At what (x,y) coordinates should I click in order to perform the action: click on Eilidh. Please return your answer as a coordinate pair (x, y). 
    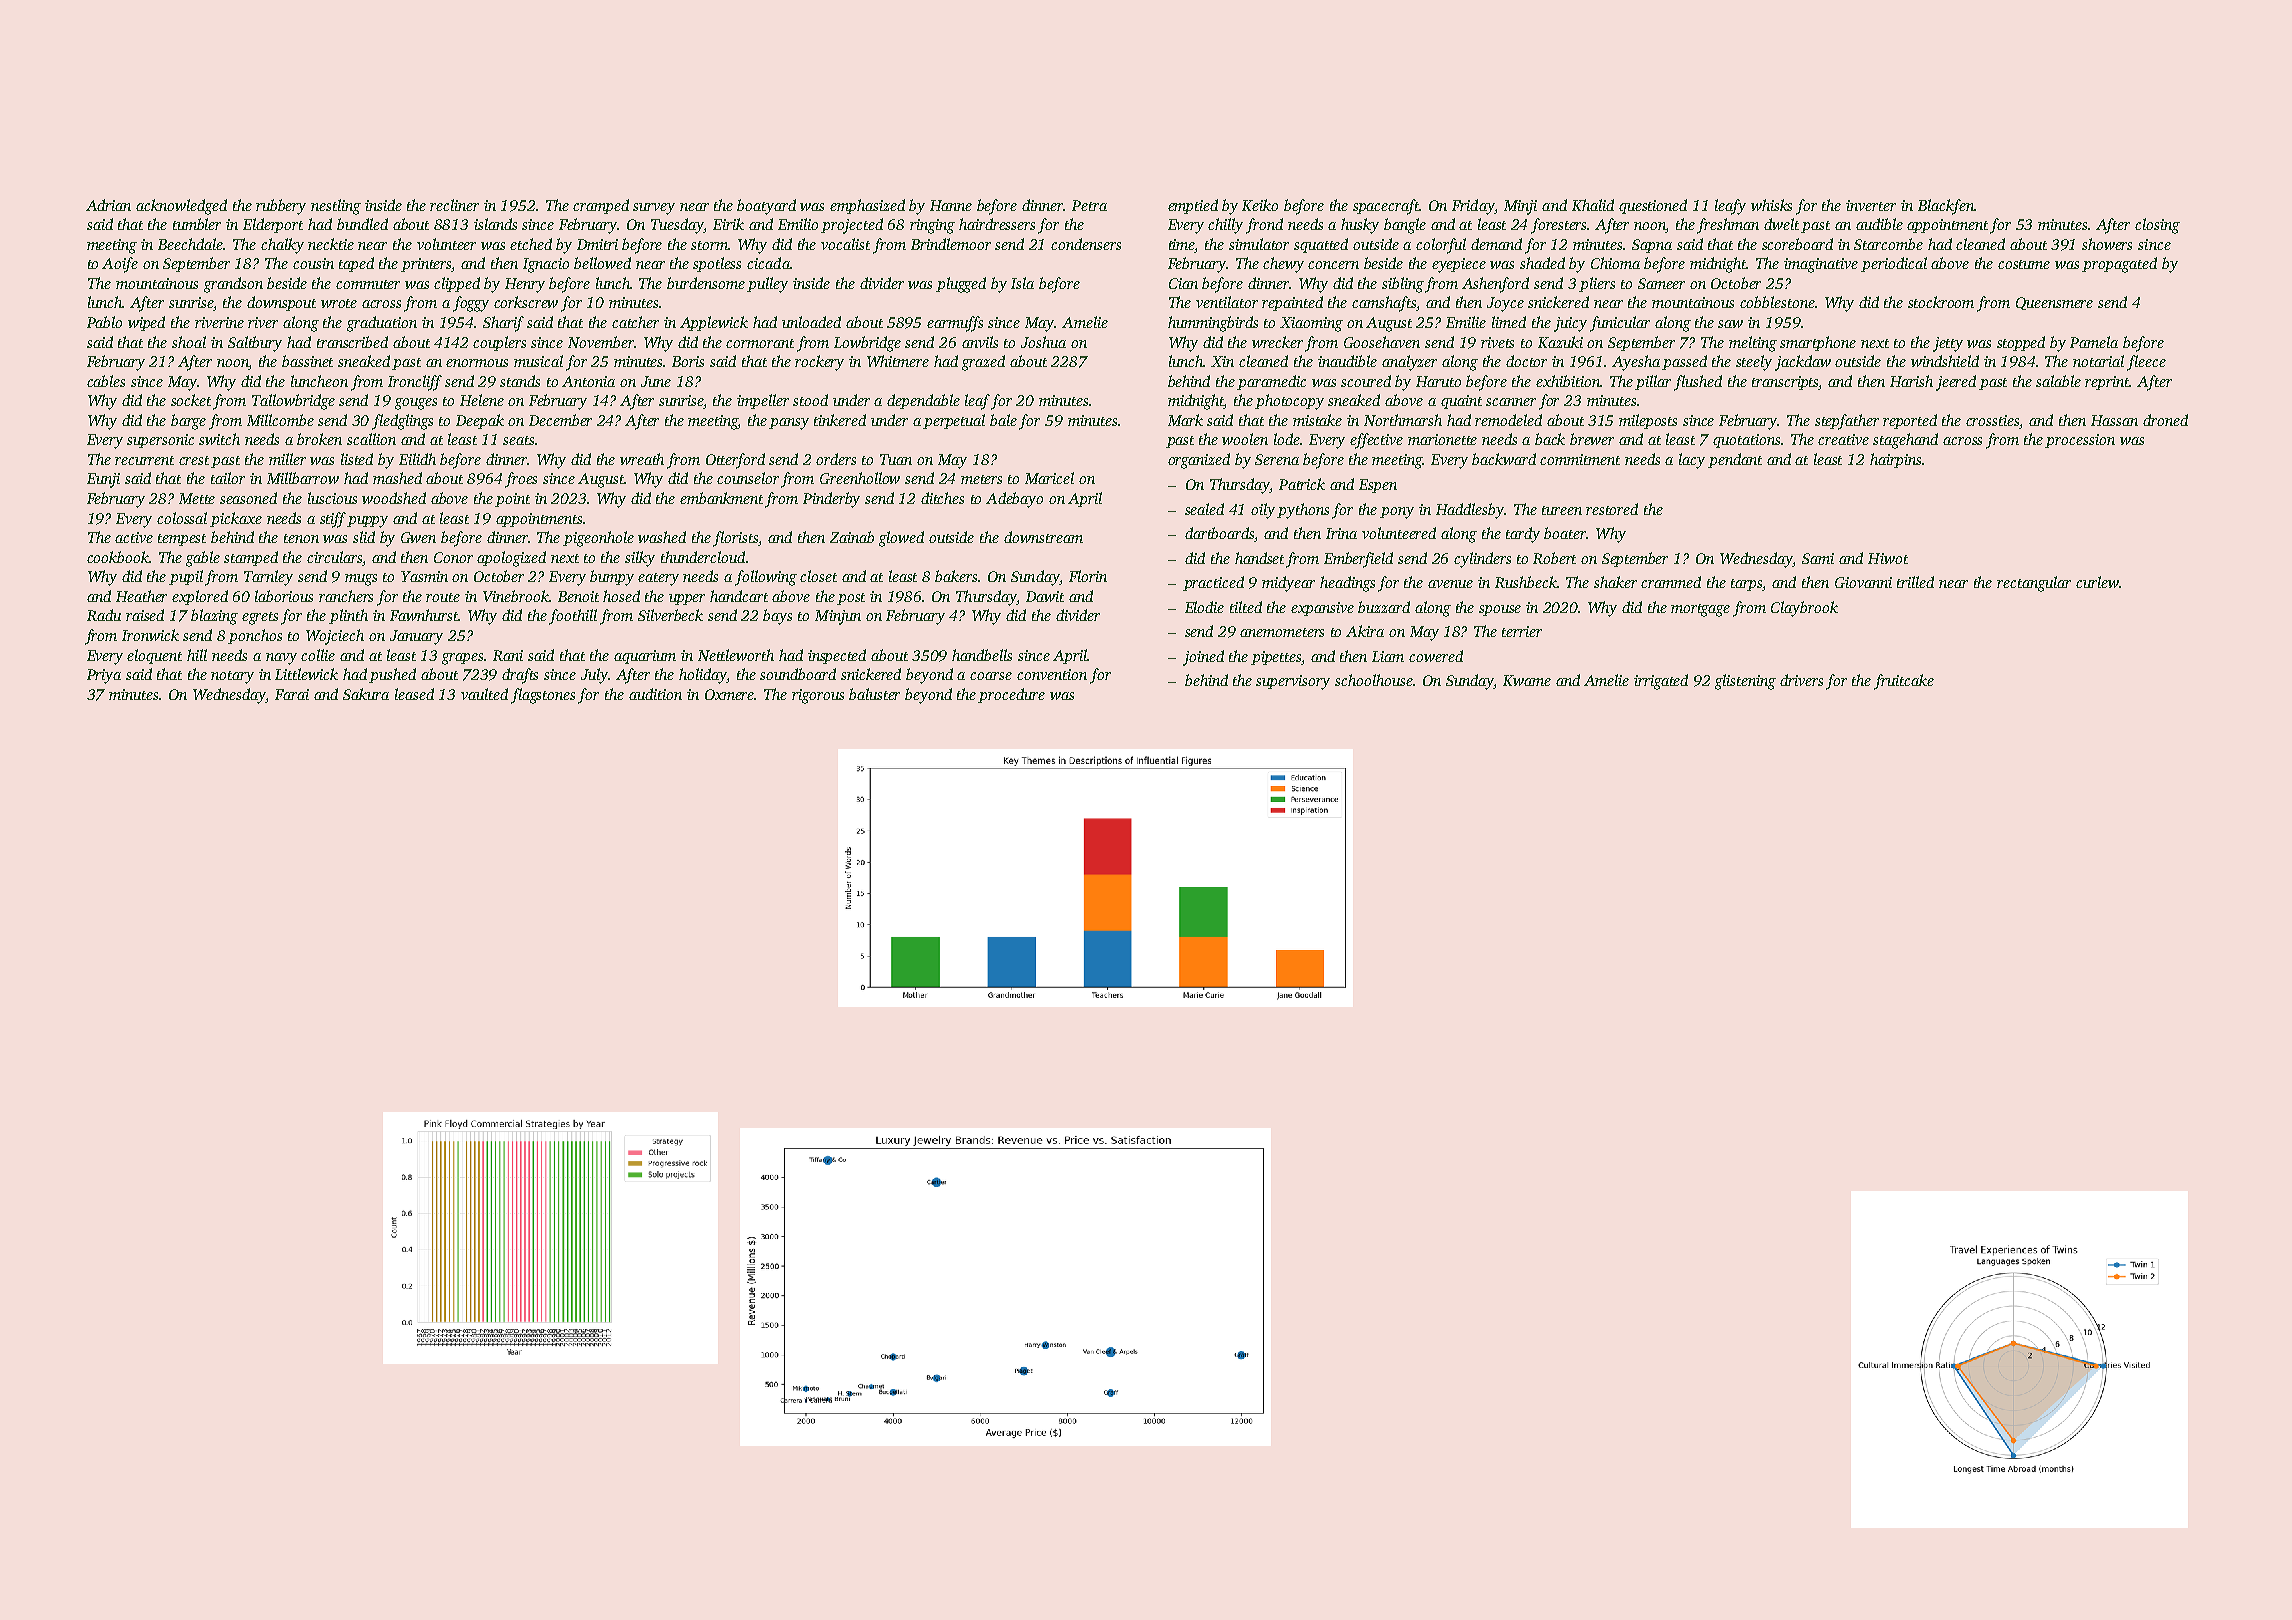
    Looking at the image, I should click on (417, 459).
